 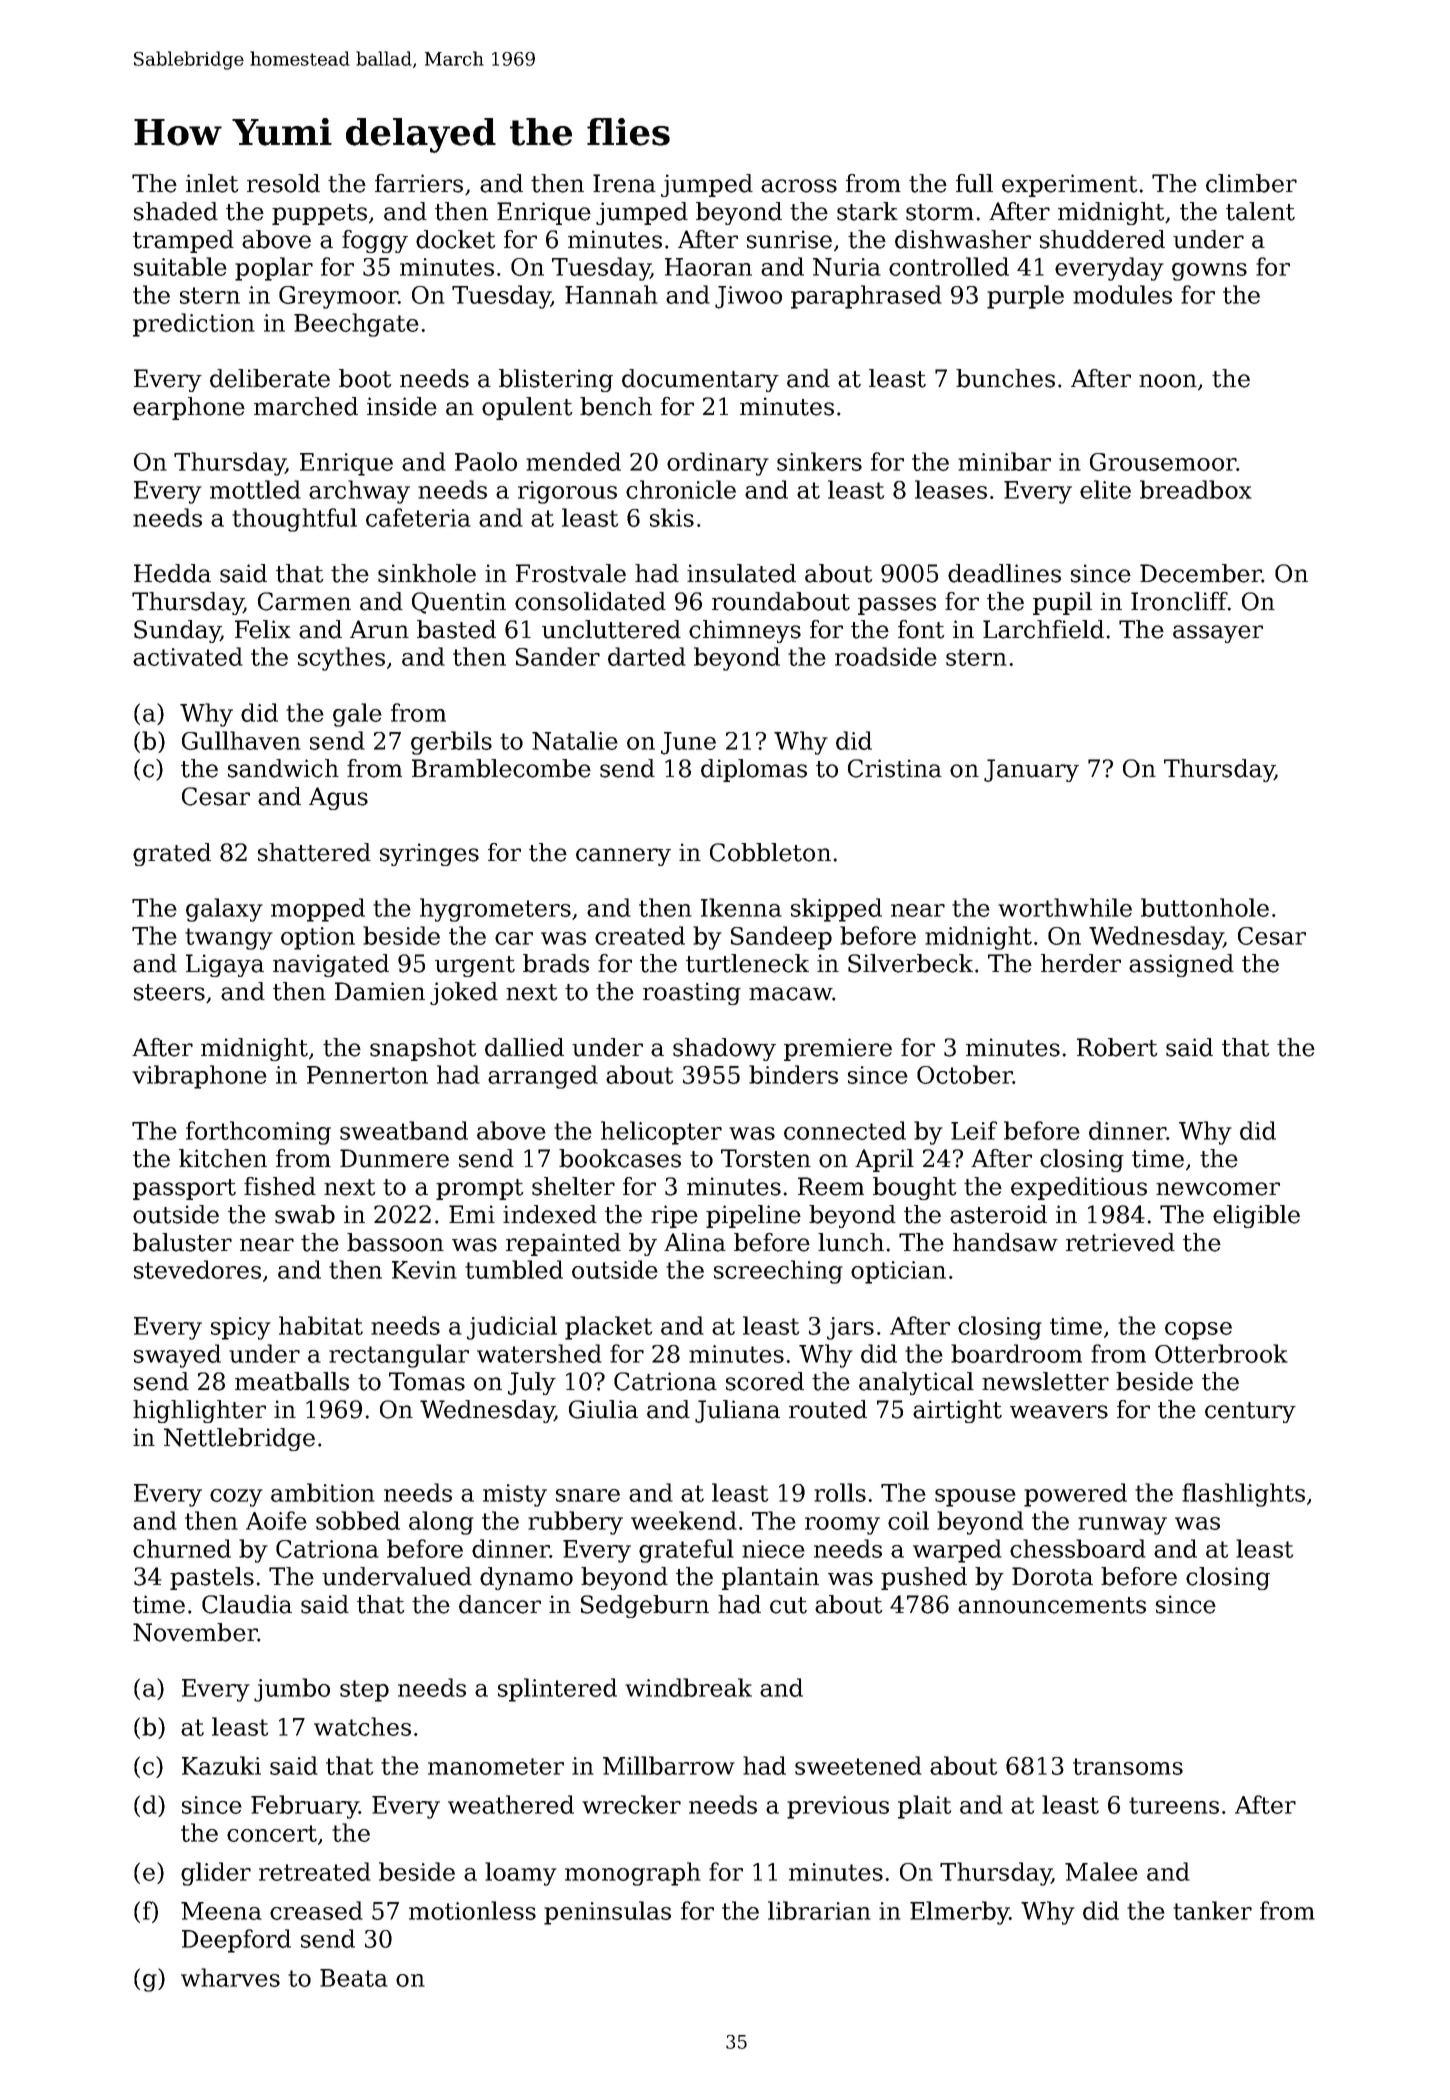 I want to click on Felix, so click(x=263, y=629).
